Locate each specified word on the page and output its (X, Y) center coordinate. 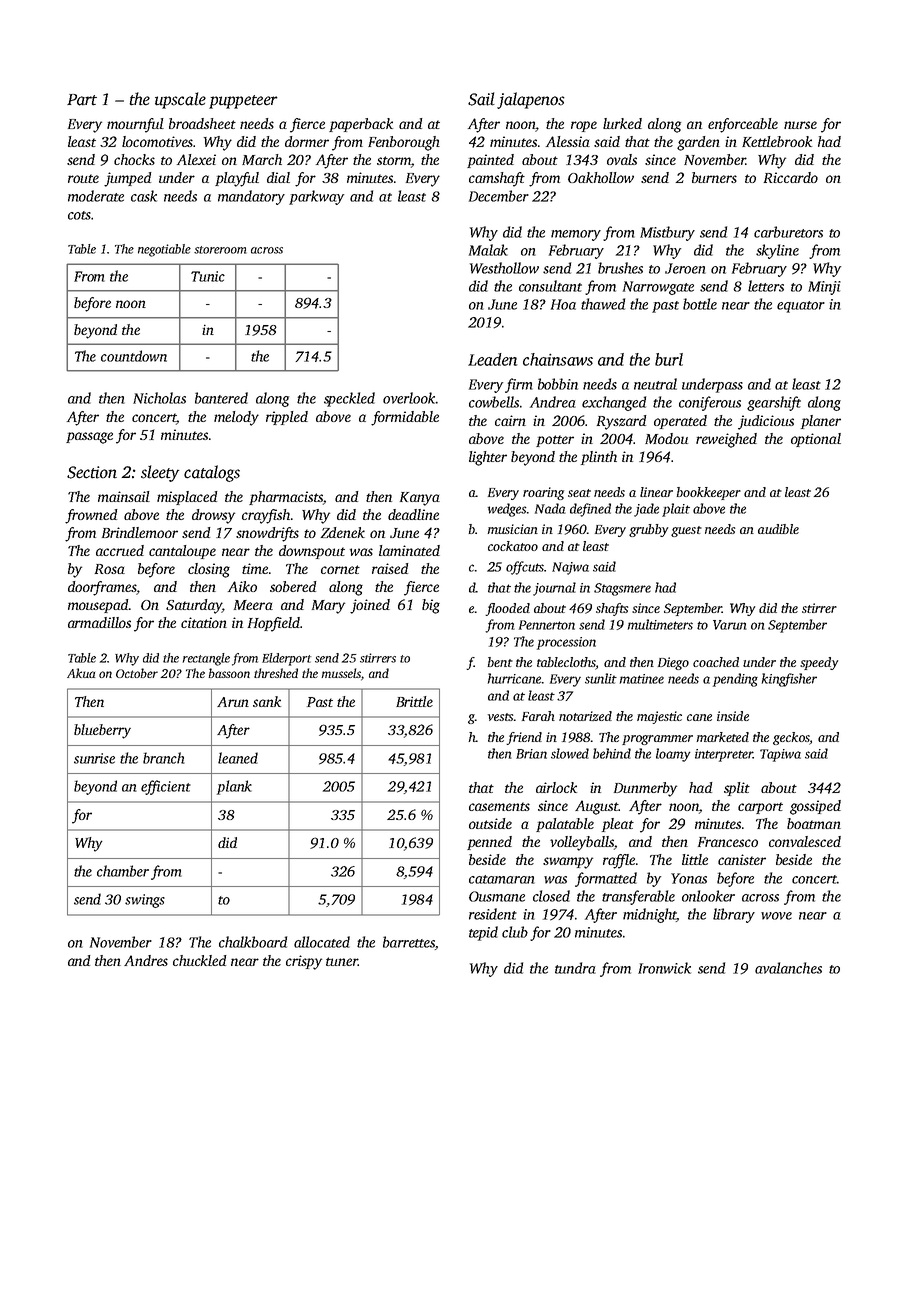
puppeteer (243, 102)
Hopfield (274, 624)
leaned (238, 758)
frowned (91, 516)
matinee (642, 679)
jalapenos (531, 100)
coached (716, 662)
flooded (507, 609)
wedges (507, 510)
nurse (800, 125)
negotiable (164, 250)
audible (778, 529)
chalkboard (253, 942)
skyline (777, 251)
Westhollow (504, 268)
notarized (585, 716)
